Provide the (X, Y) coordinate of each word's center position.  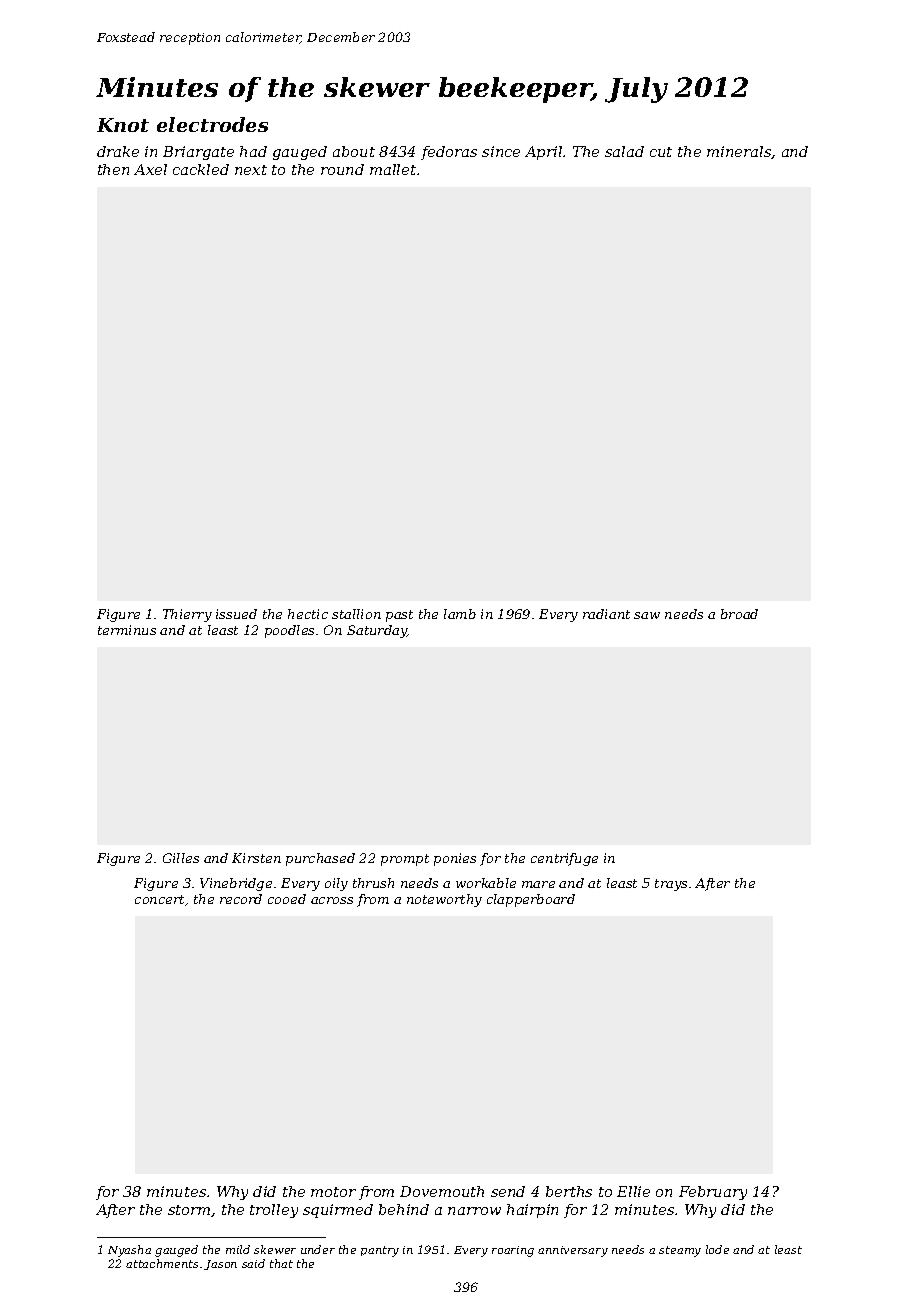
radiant (606, 614)
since (501, 151)
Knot (123, 125)
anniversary (573, 1251)
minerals (739, 152)
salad (624, 151)
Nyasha (129, 1251)
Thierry (187, 615)
